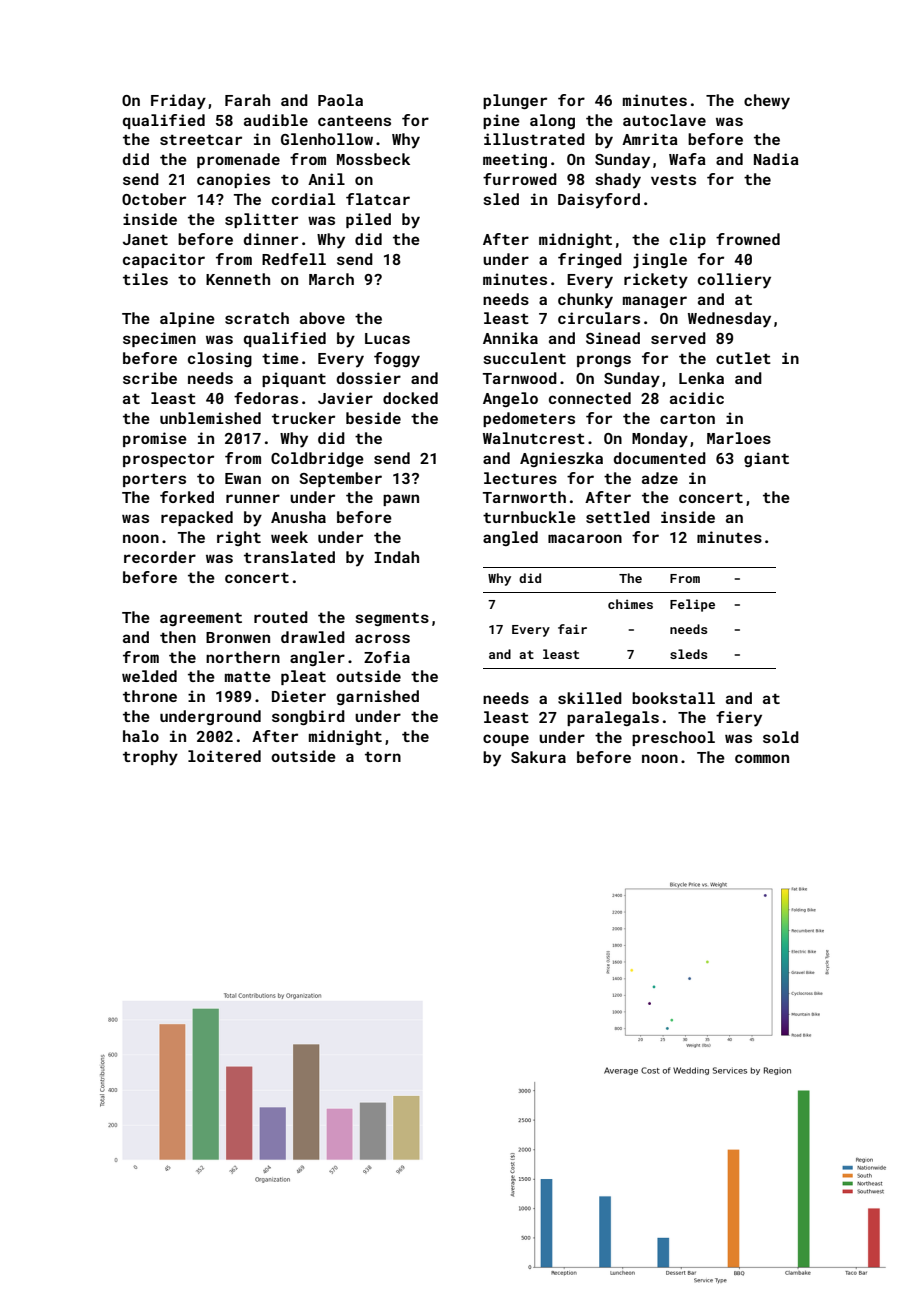 The image size is (924, 1308). What do you see at coordinates (767, 102) in the page?
I see `chewy` at bounding box center [767, 102].
